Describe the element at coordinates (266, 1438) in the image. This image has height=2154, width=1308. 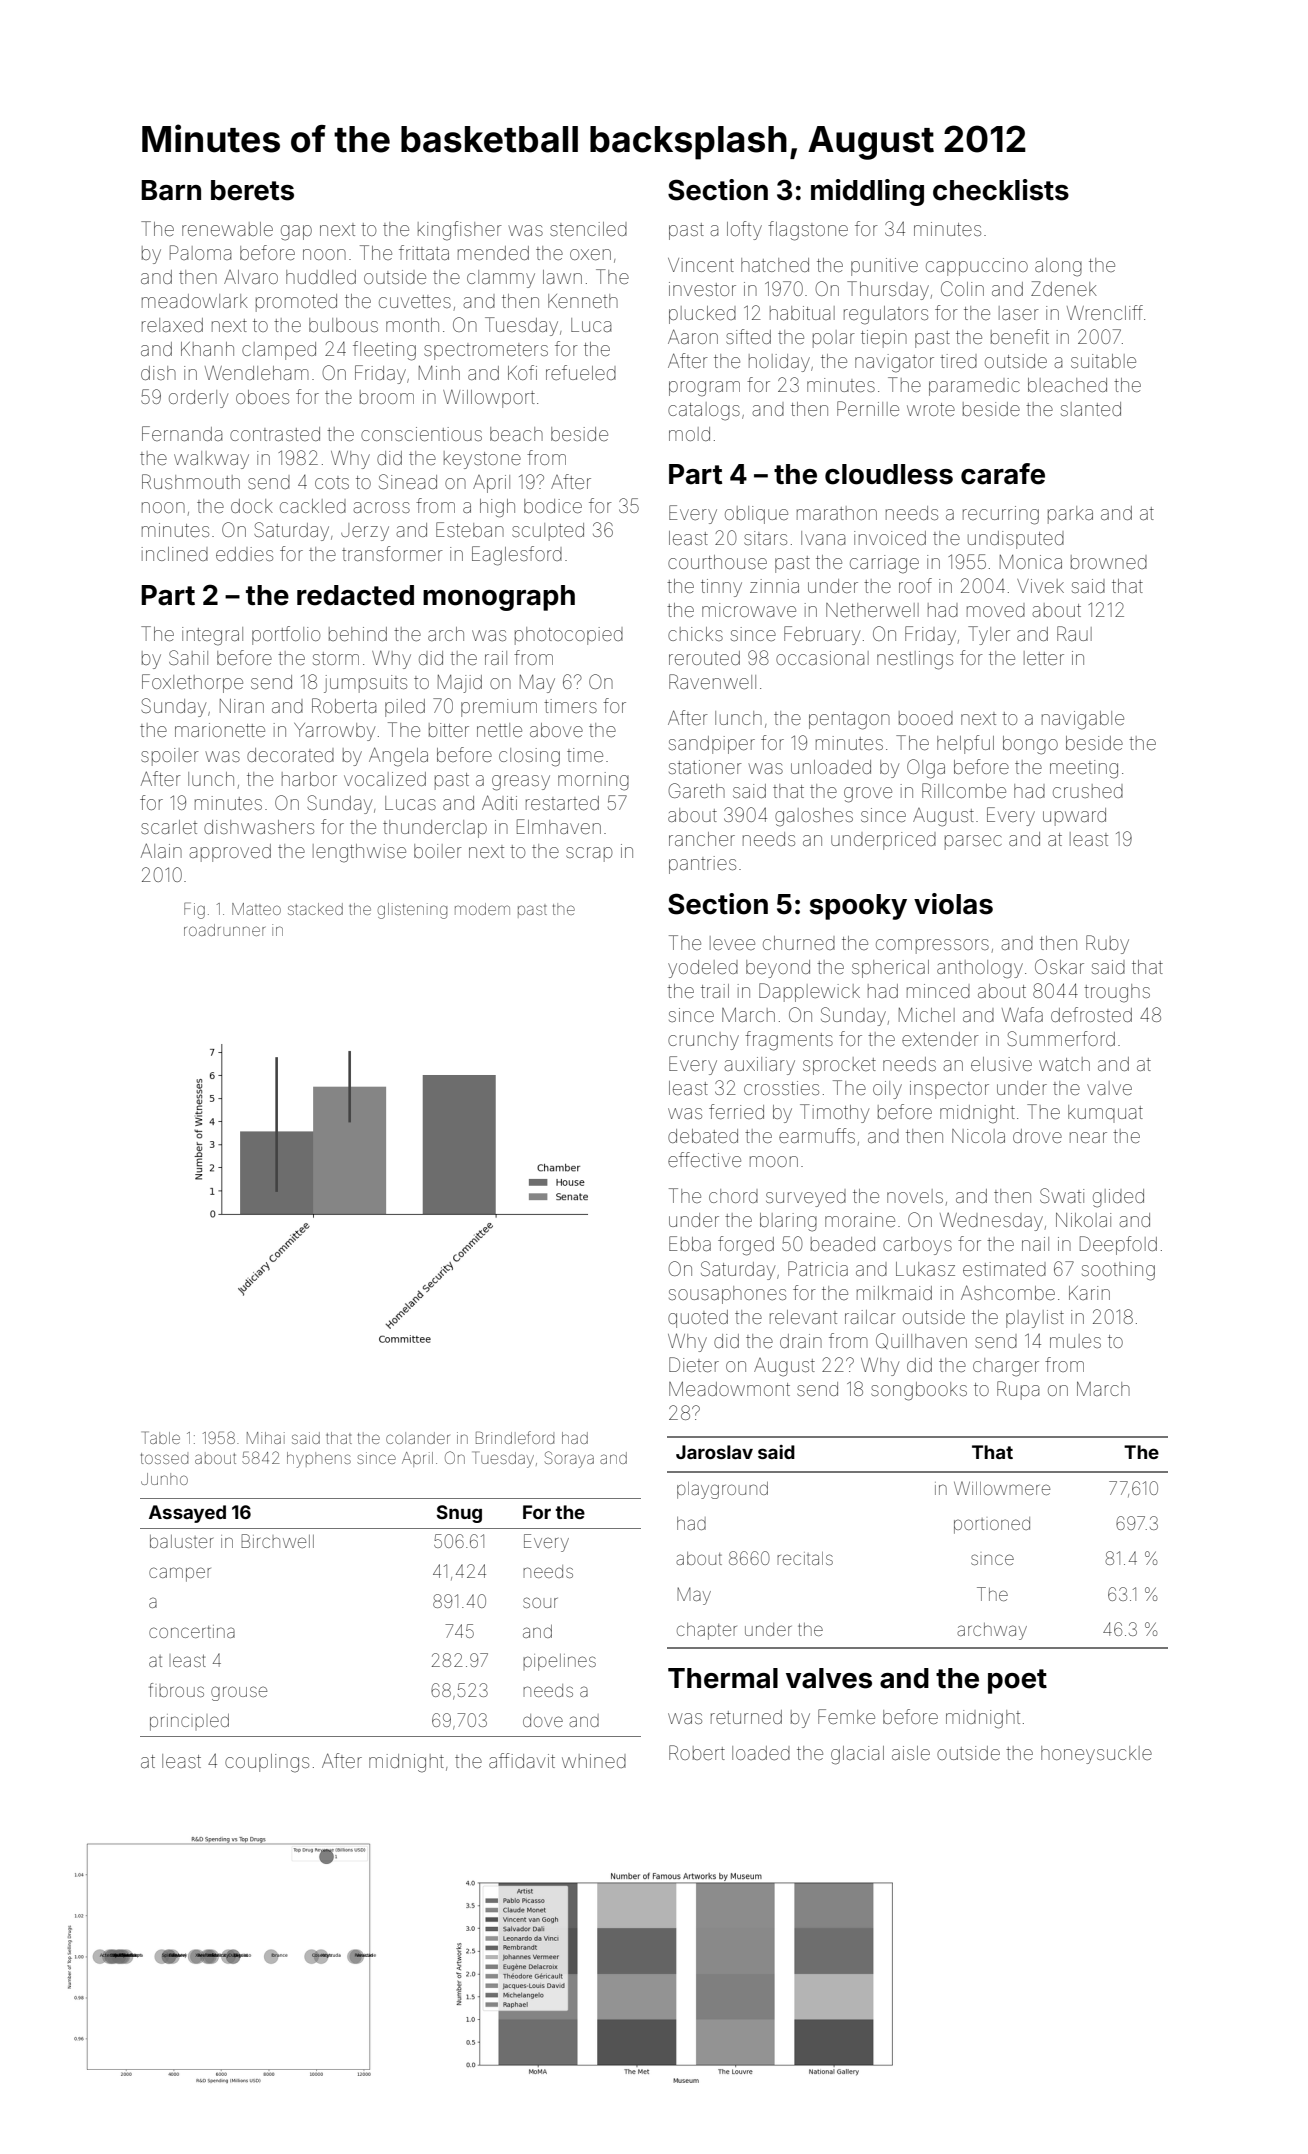
I see `Mihai` at that location.
